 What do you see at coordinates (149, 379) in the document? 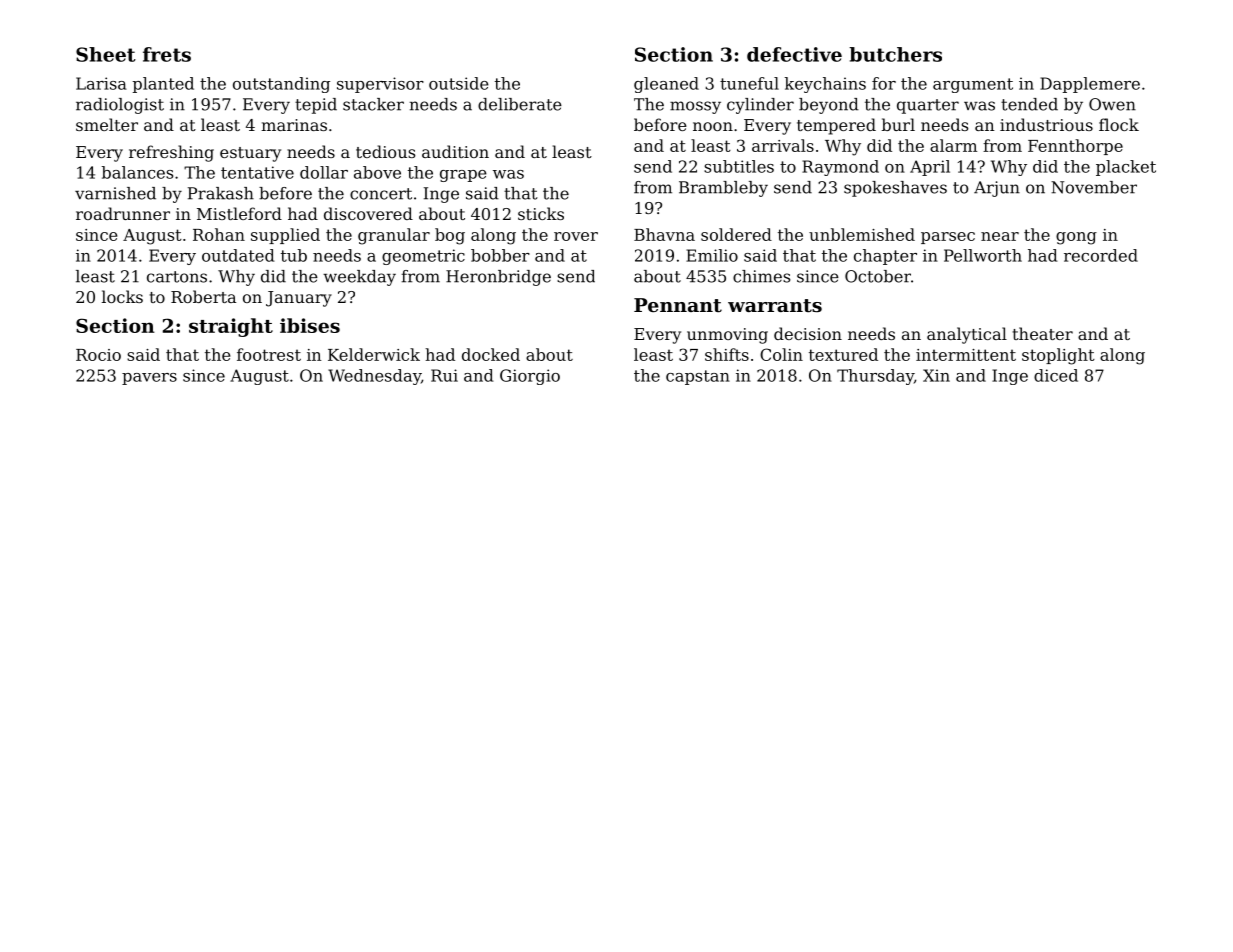
I see `pavers` at bounding box center [149, 379].
